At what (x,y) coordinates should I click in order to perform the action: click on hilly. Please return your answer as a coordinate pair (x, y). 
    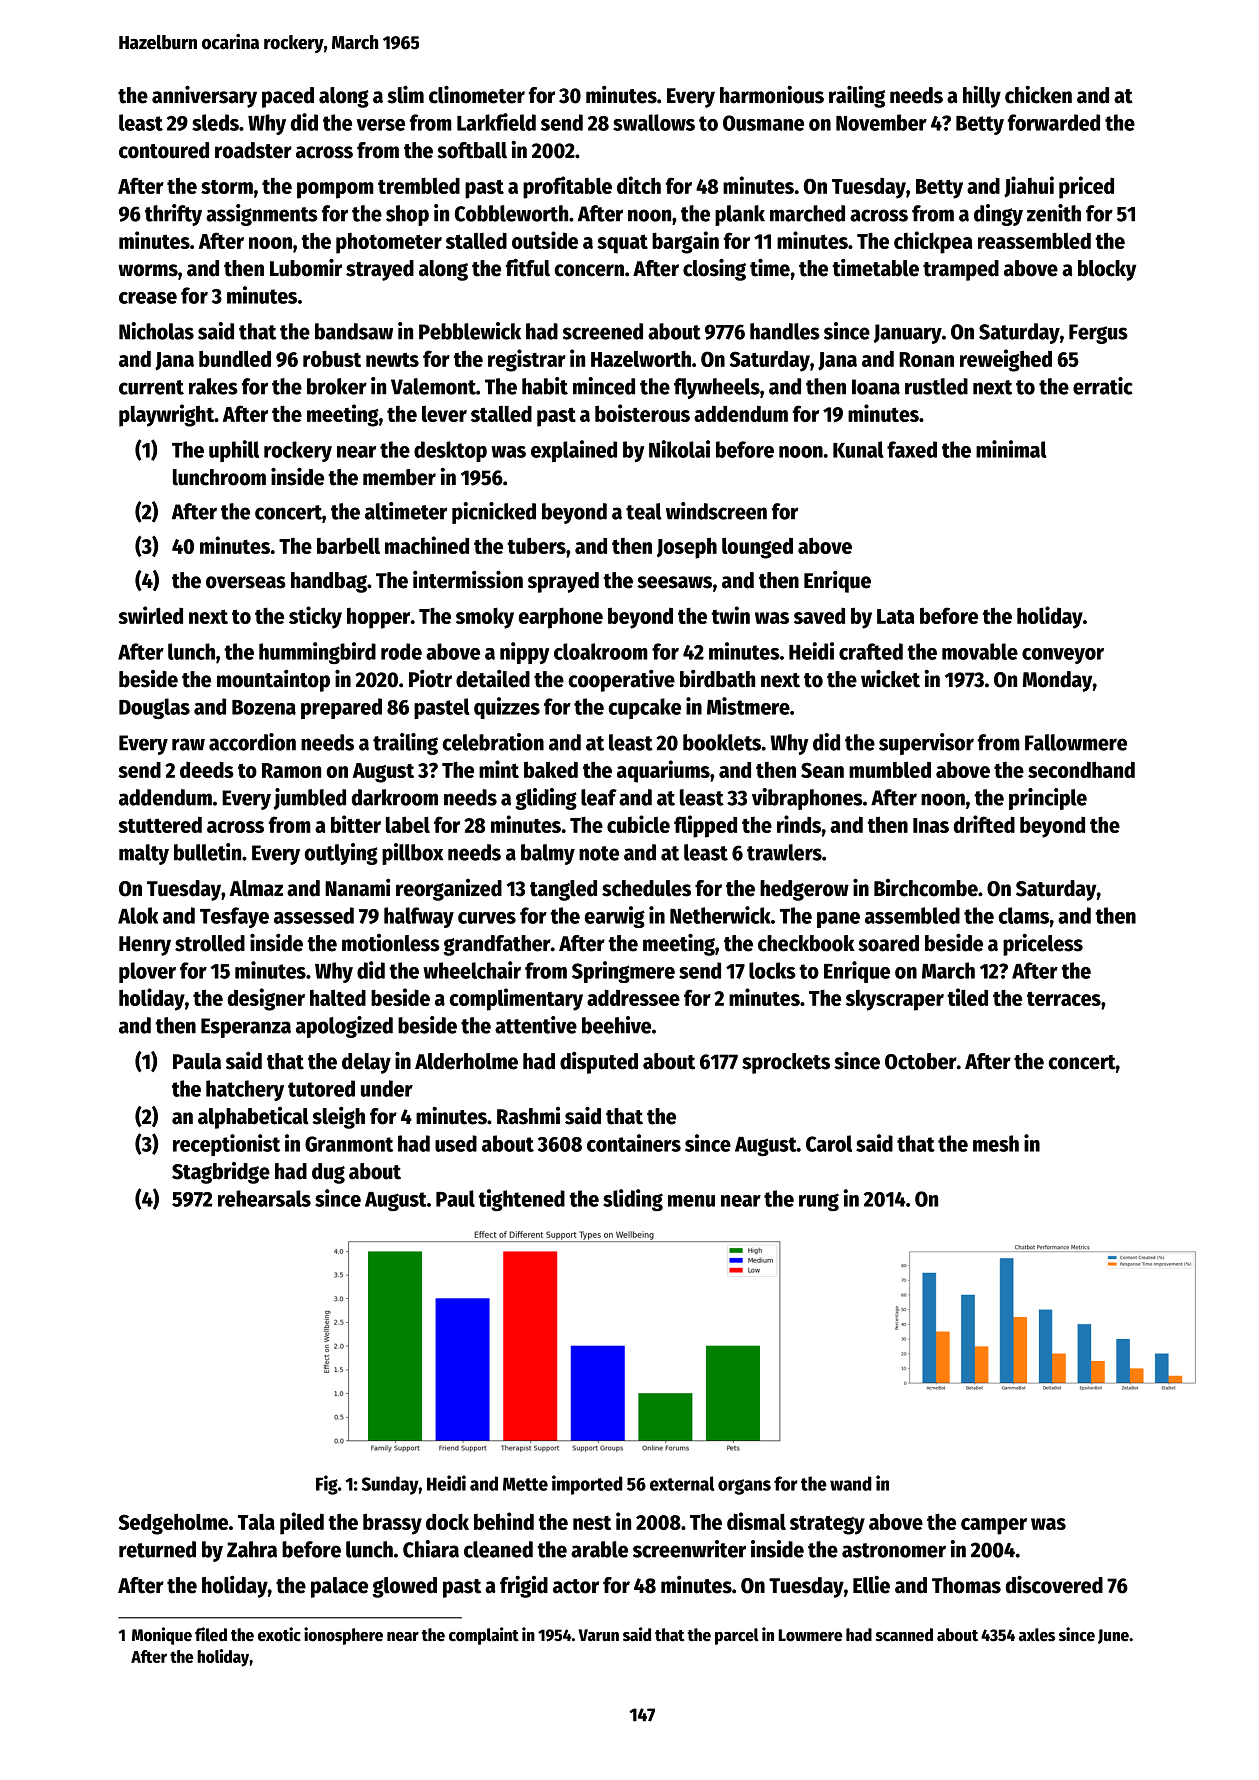
    Looking at the image, I should click on (982, 97).
